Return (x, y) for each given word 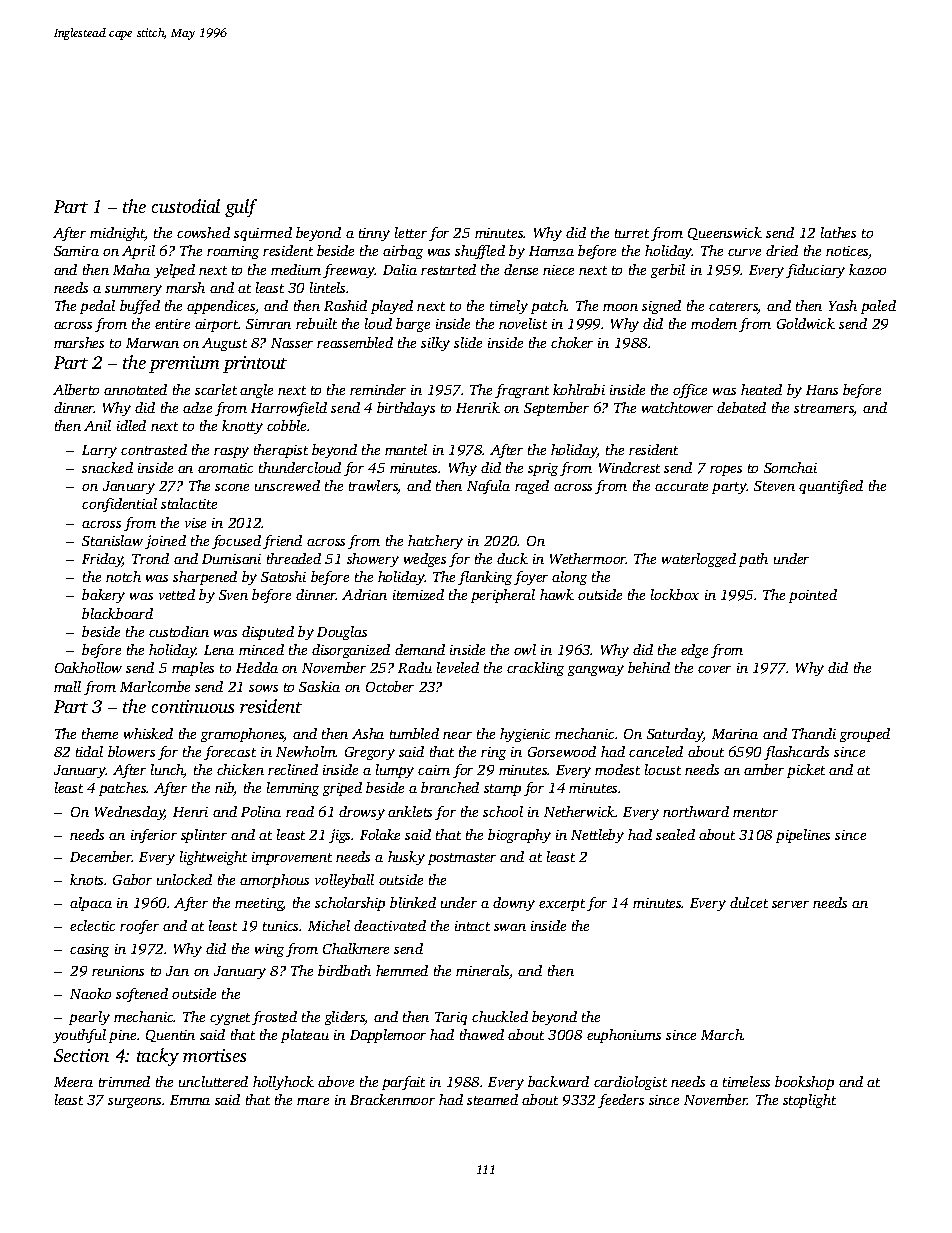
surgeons (134, 1103)
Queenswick (725, 233)
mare (313, 1101)
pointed (813, 596)
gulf (241, 208)
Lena (219, 650)
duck (512, 558)
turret (632, 233)
